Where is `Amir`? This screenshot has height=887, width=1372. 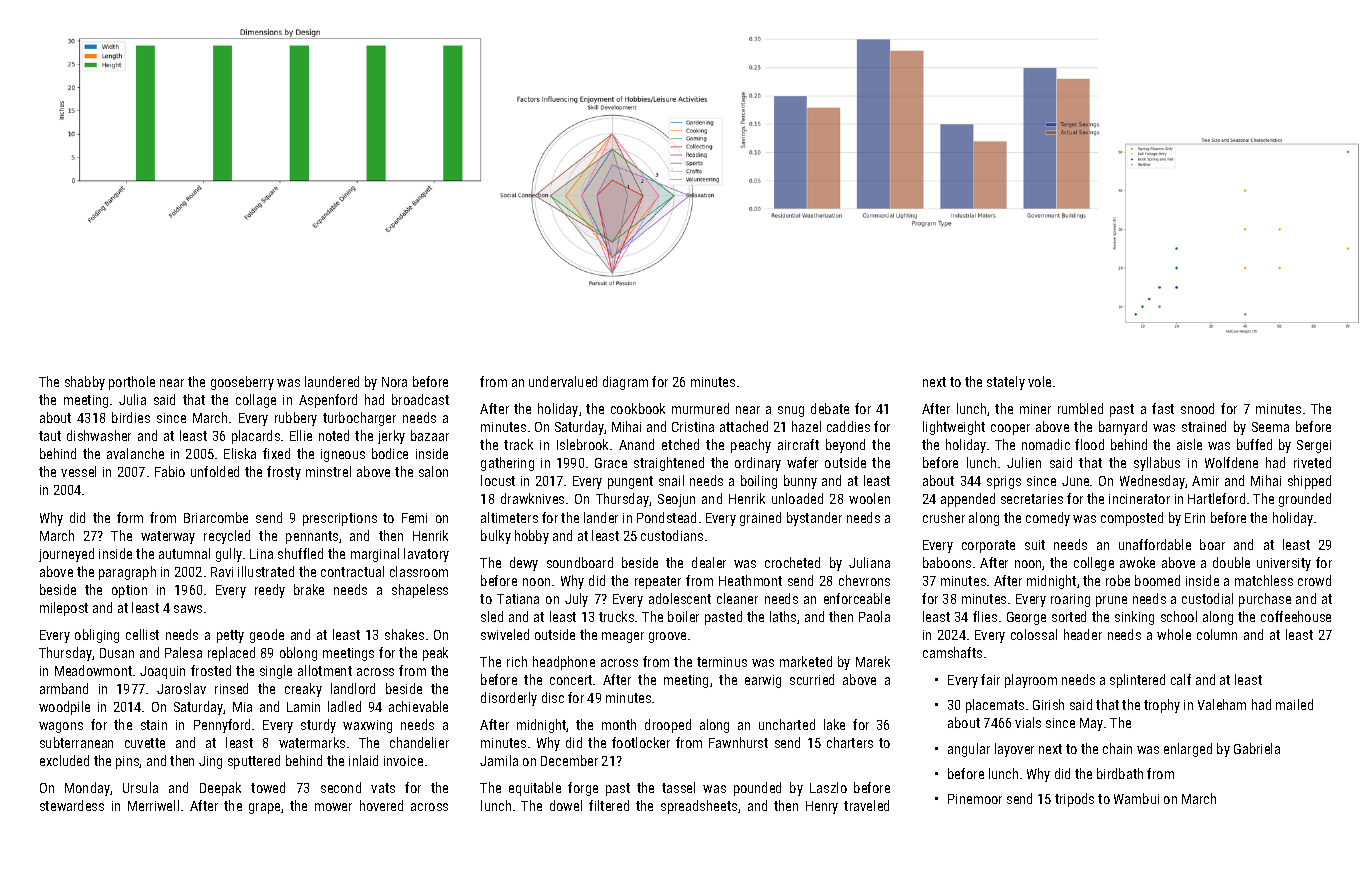 Amir is located at coordinates (1205, 481).
